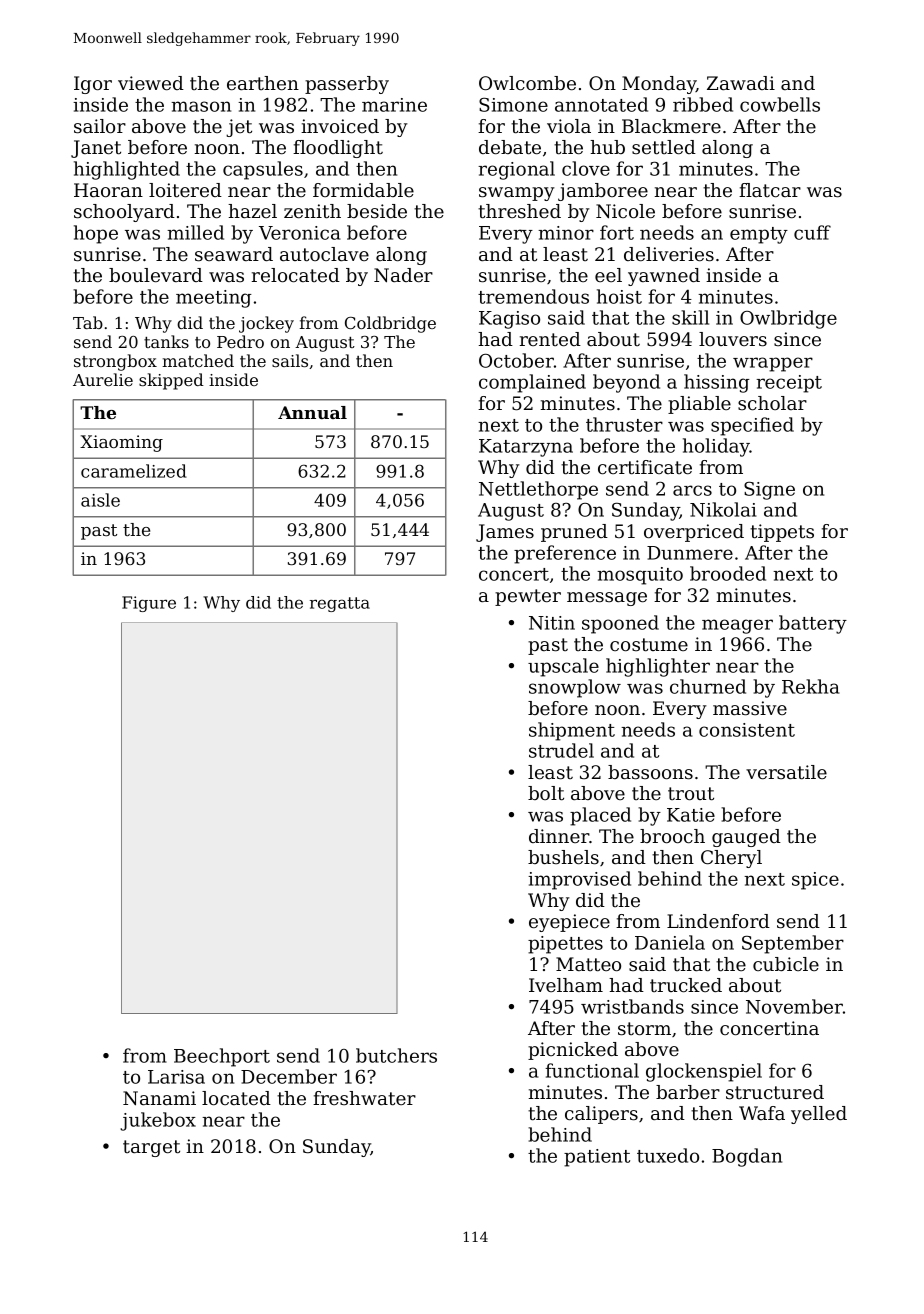  Describe the element at coordinates (550, 339) in the screenshot. I see `rented` at that location.
